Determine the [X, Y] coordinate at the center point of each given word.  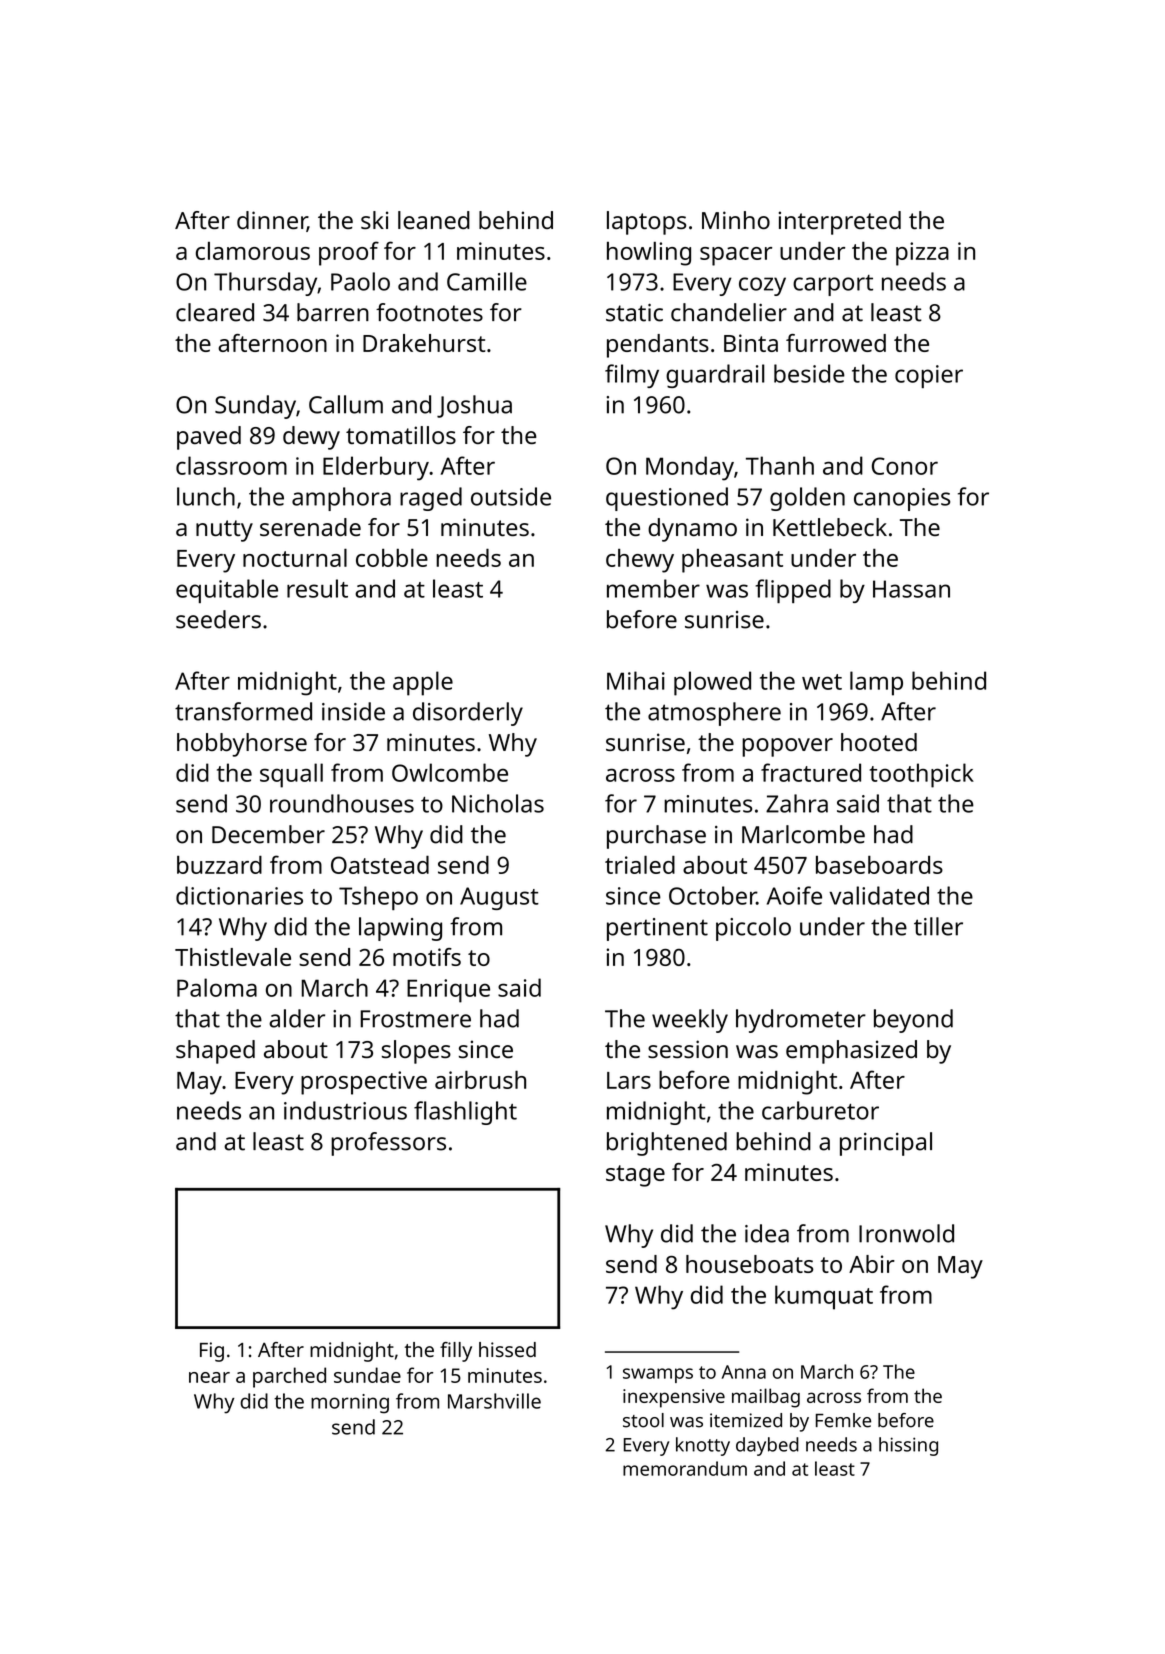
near [209, 1377]
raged [431, 499]
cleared [215, 312]
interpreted [840, 223]
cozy [762, 286]
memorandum [685, 1468]
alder [297, 1018]
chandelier [729, 312]
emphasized [851, 1052]
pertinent [657, 929]
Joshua [474, 406]
